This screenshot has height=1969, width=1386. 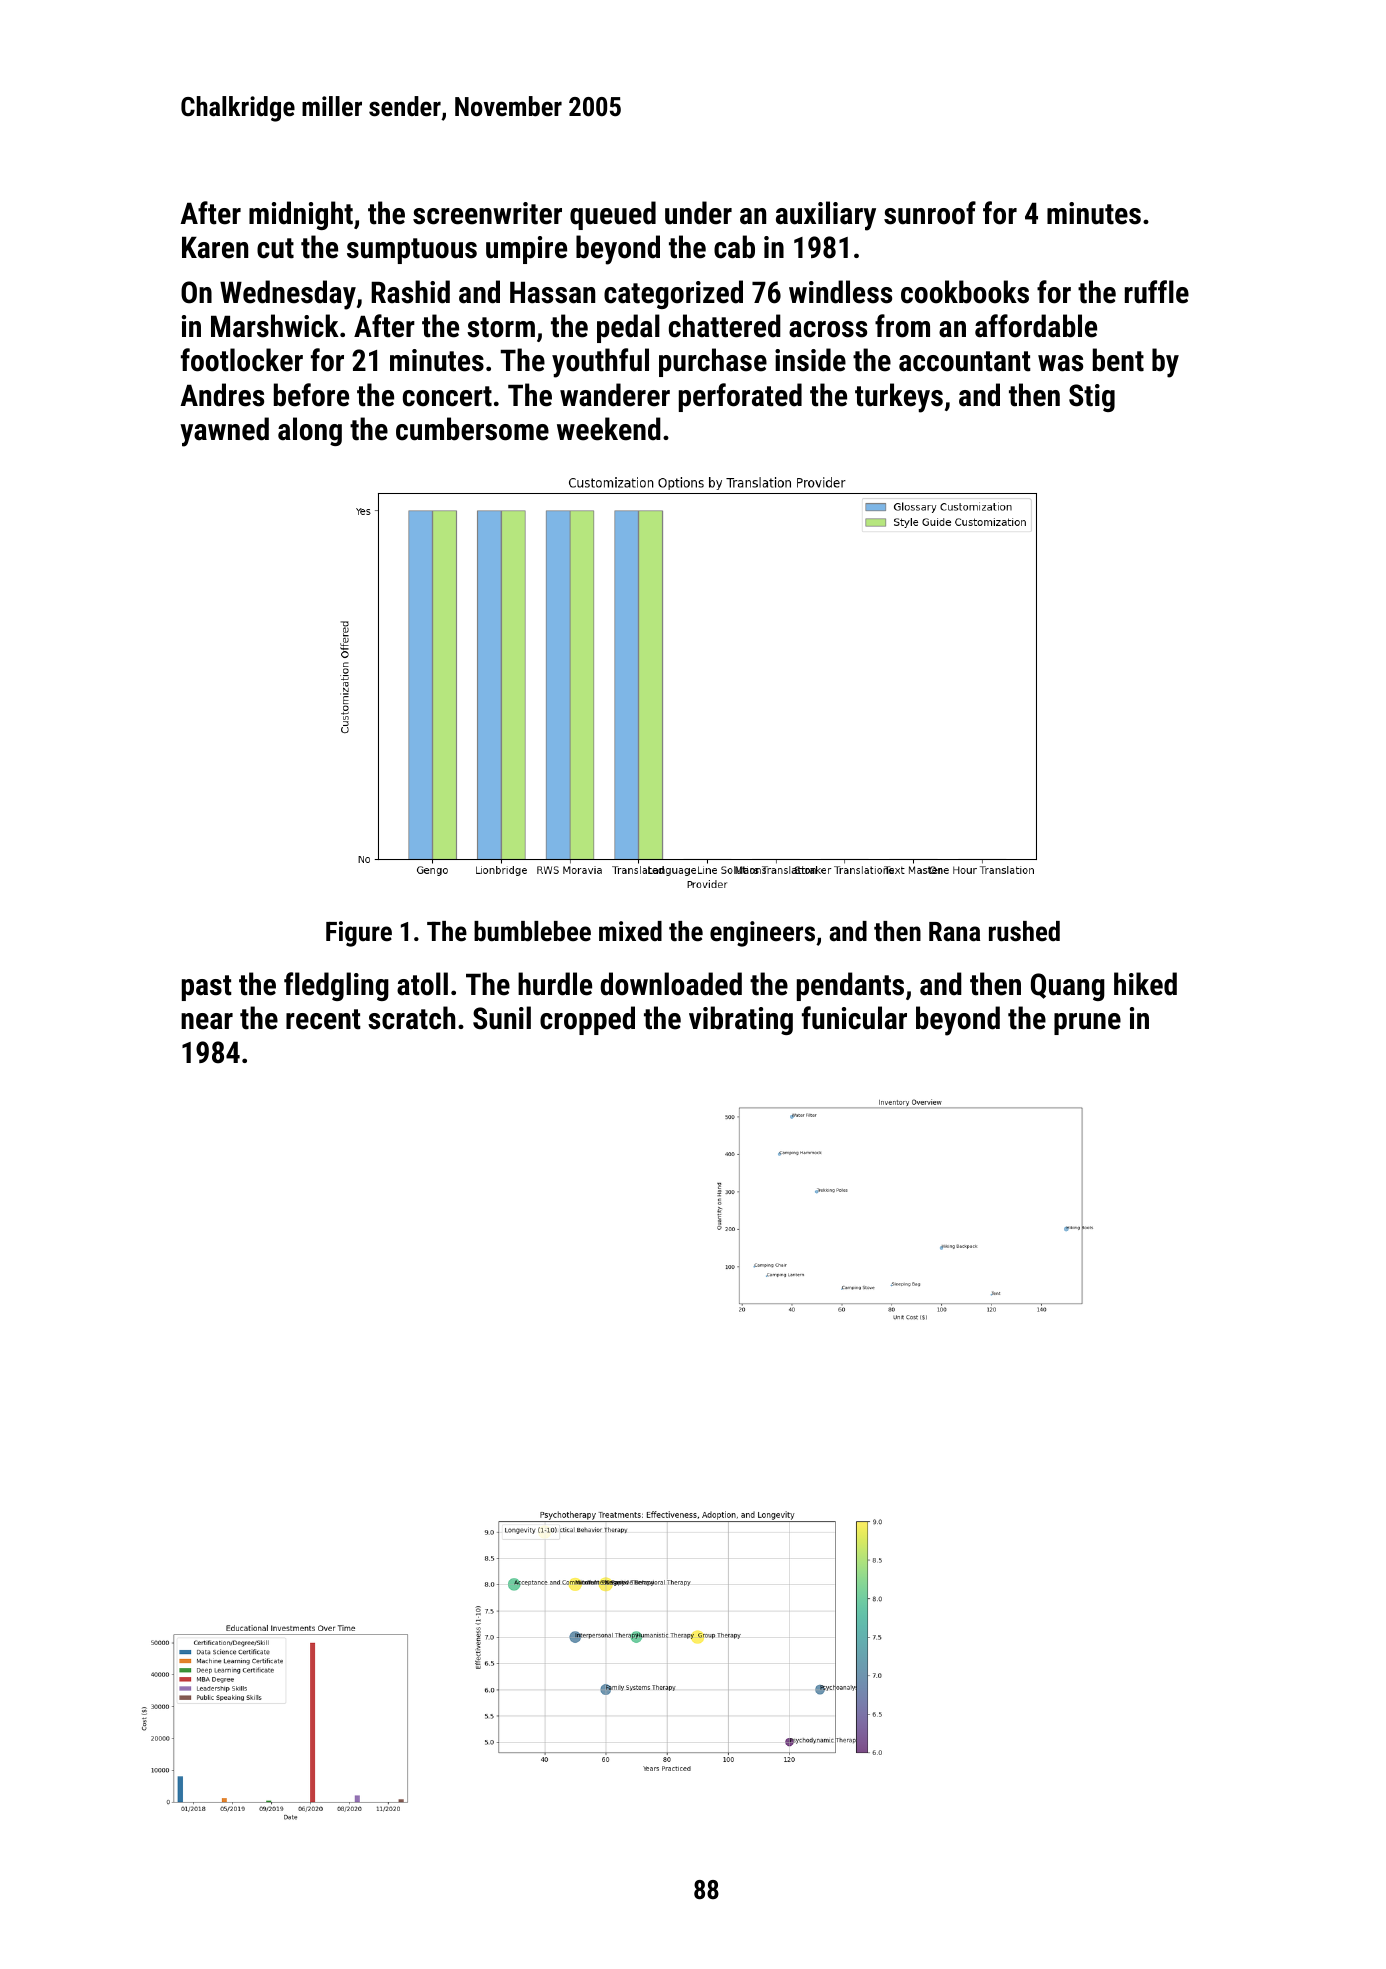 What do you see at coordinates (930, 213) in the screenshot?
I see `sunroof` at bounding box center [930, 213].
